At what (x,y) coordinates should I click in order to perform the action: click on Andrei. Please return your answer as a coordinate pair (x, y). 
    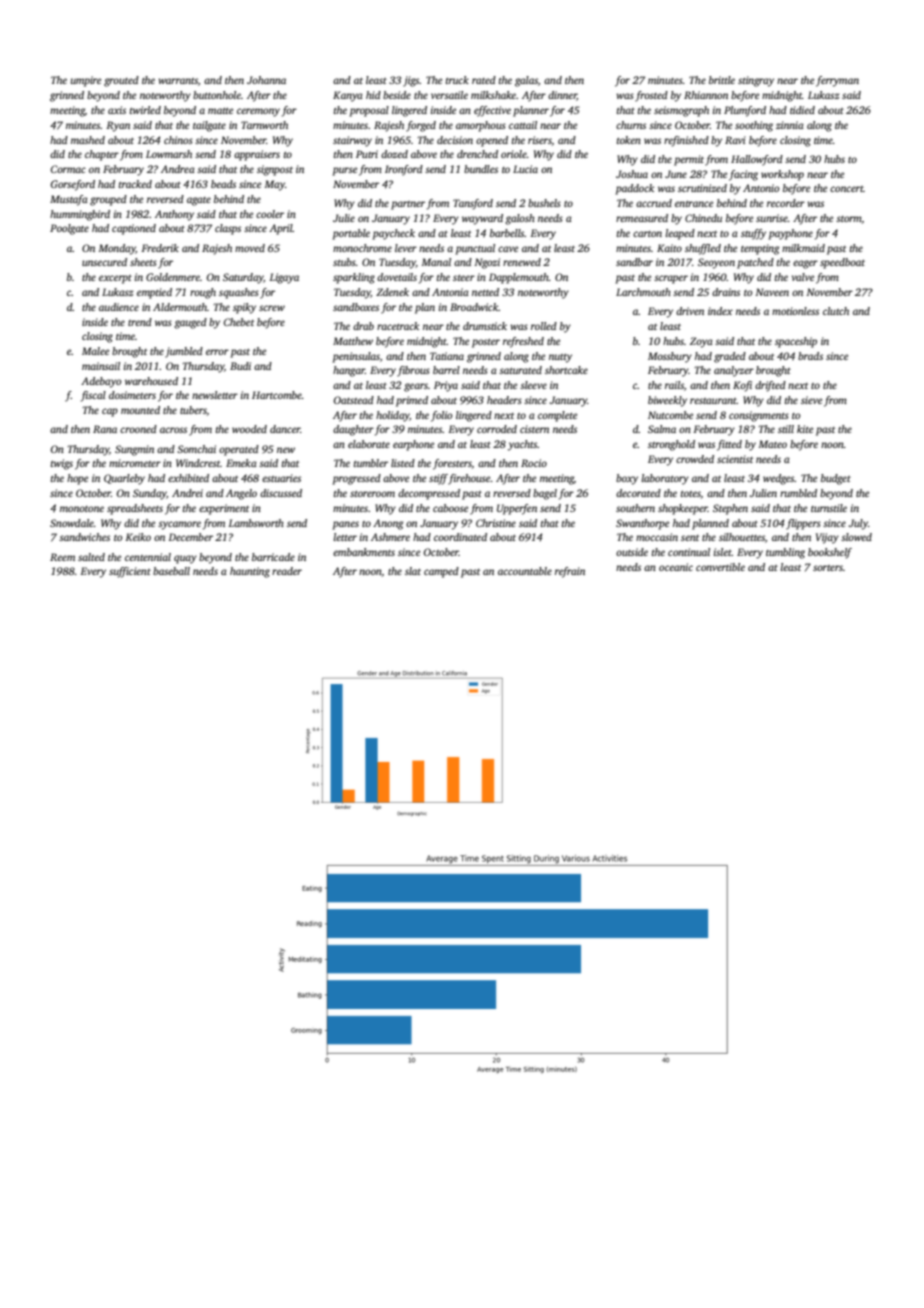
    Looking at the image, I should click on (187, 493).
